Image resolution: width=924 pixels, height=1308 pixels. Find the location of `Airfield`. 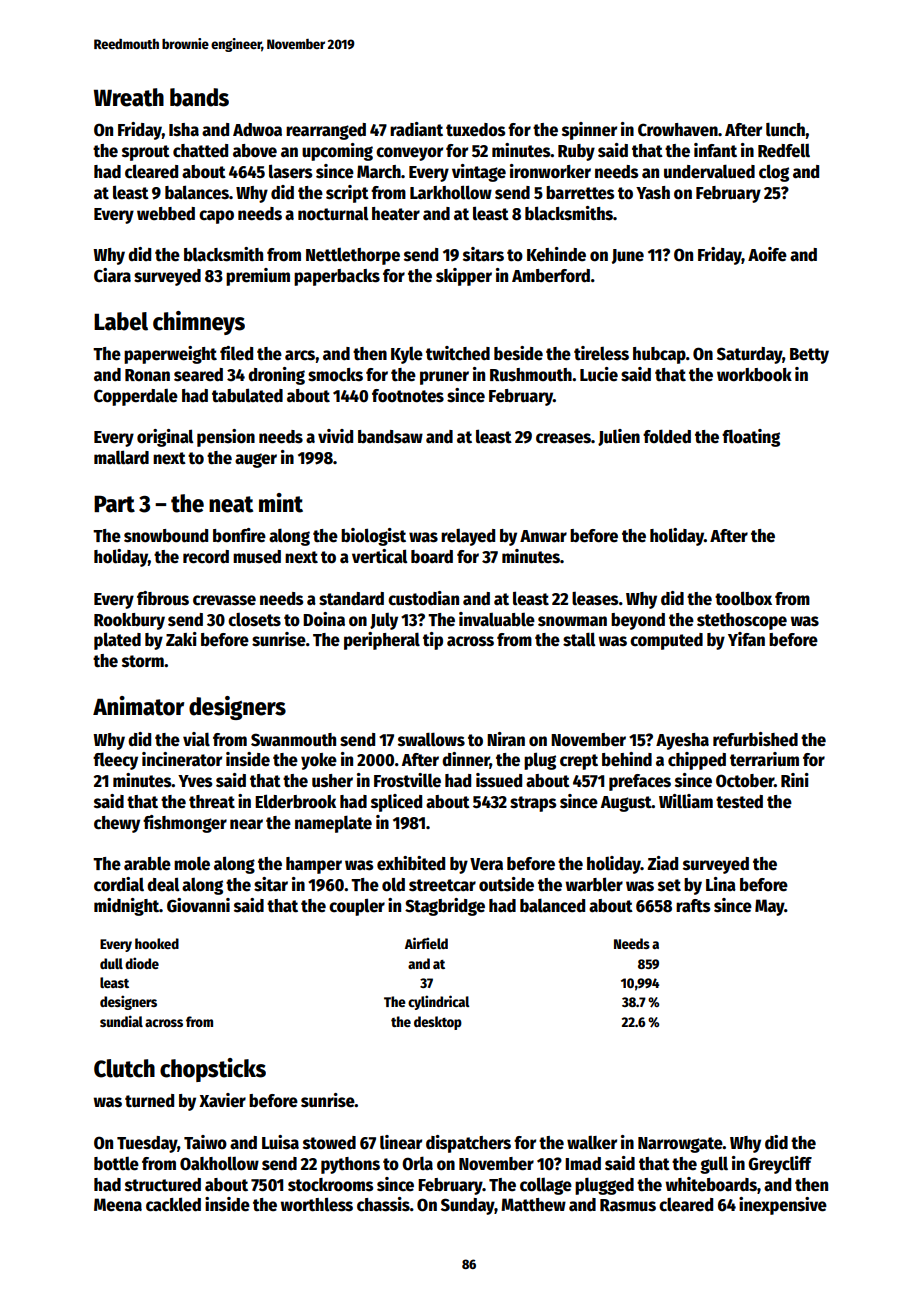

Airfield is located at coordinates (426, 943).
